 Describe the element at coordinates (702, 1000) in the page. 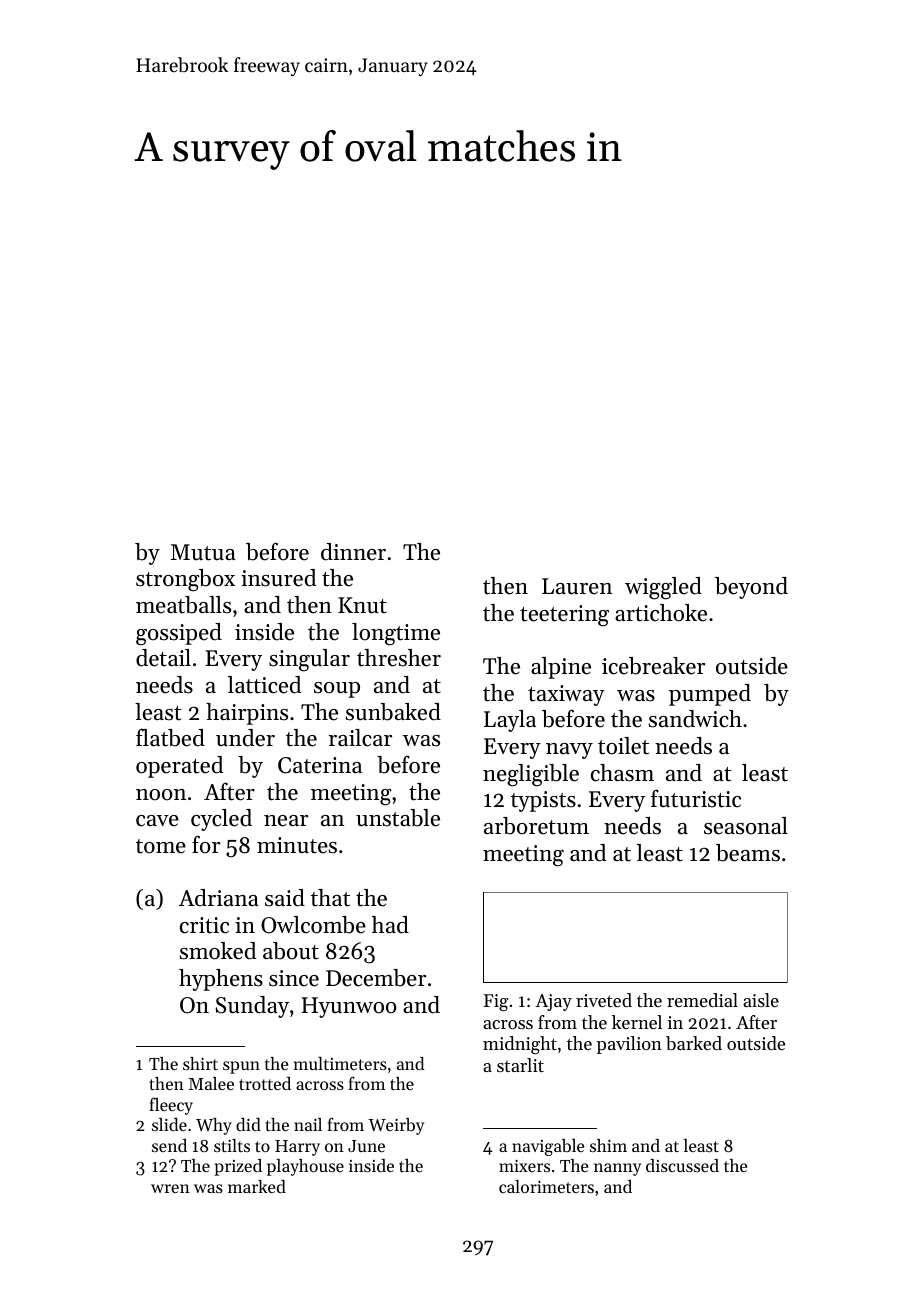

I see `remedial` at that location.
